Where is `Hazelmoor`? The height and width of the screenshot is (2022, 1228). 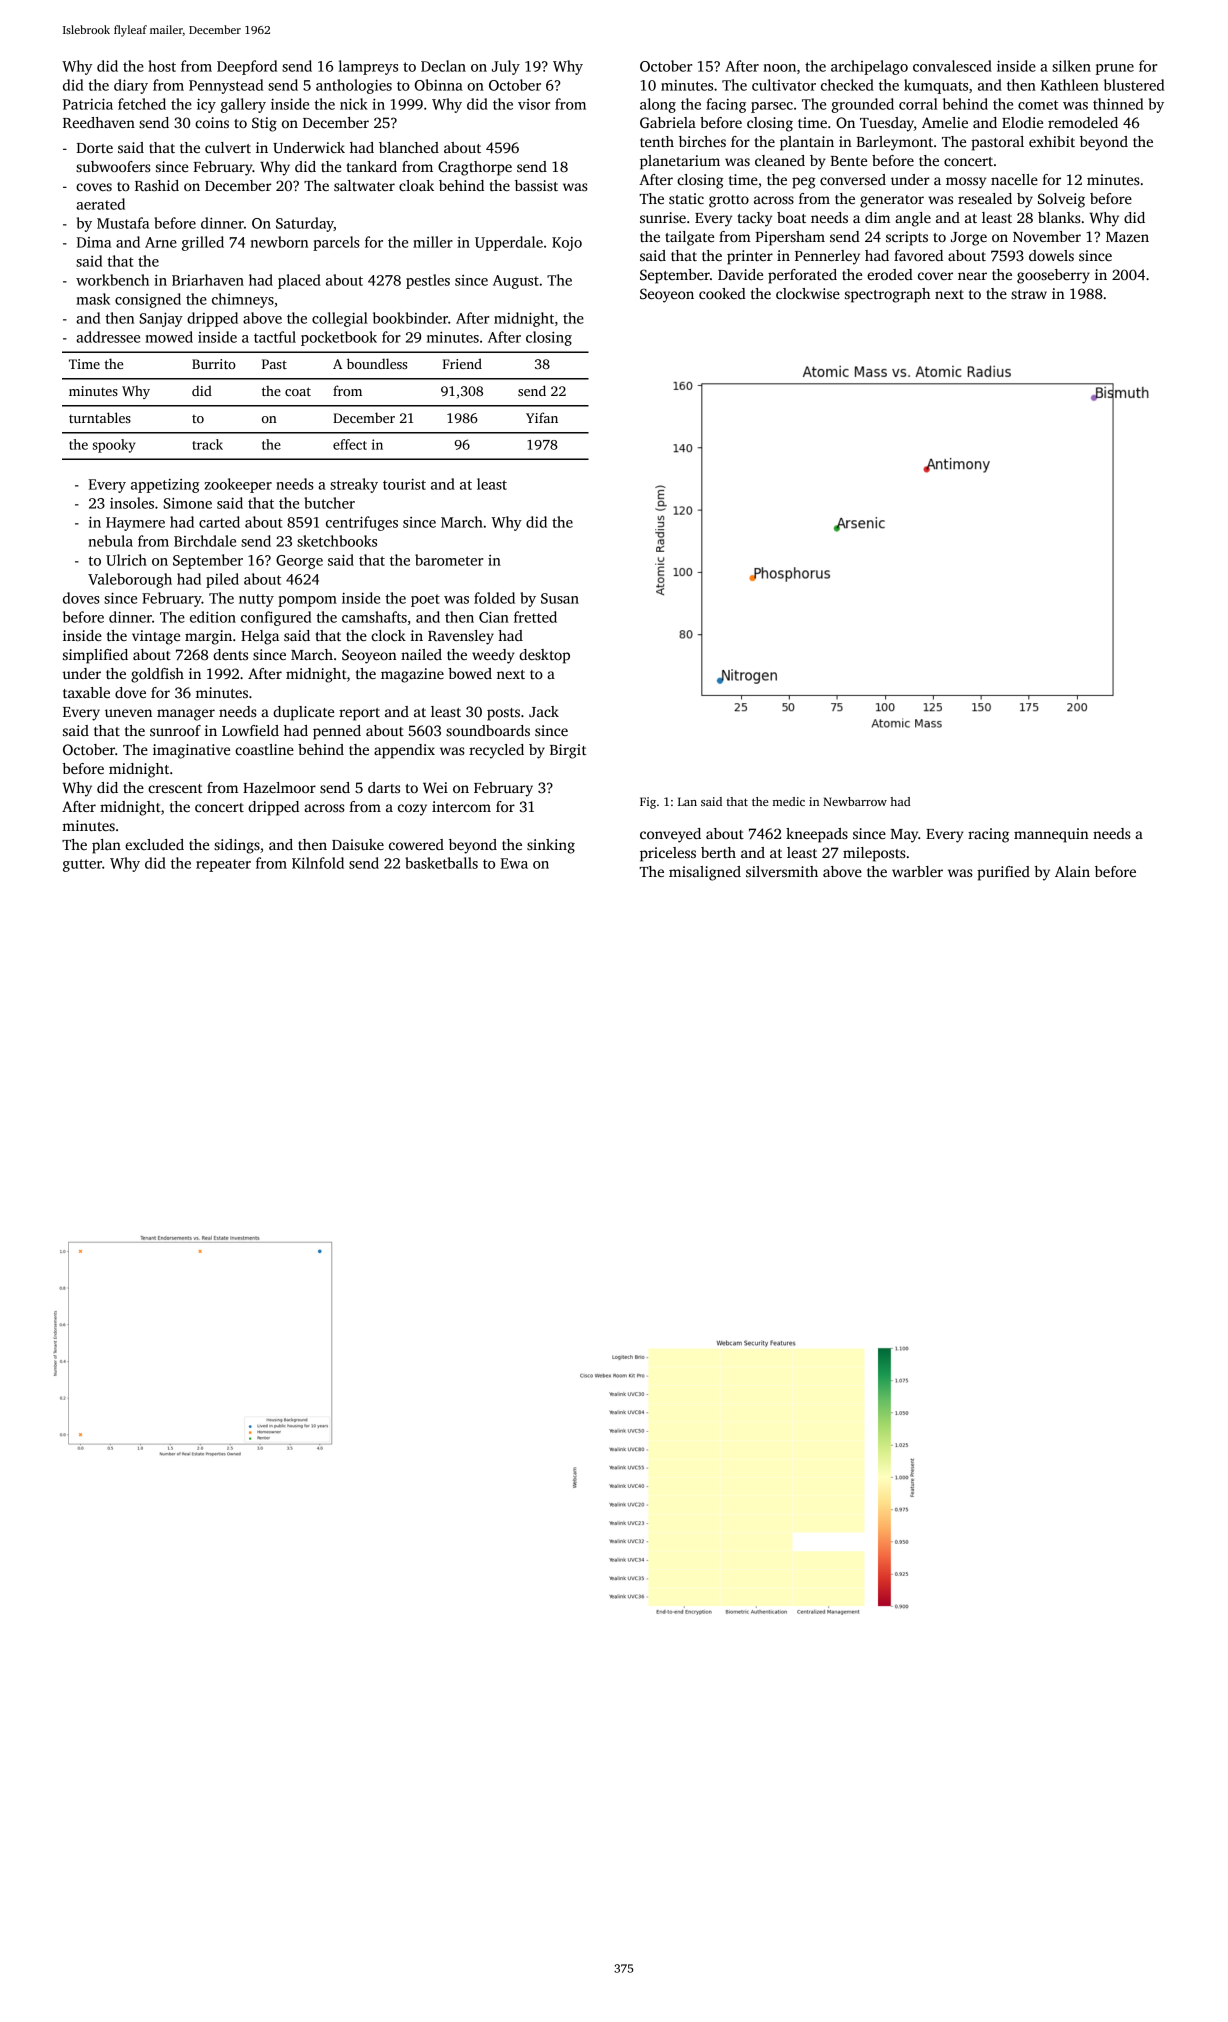
Hazelmoor is located at coordinates (279, 787).
